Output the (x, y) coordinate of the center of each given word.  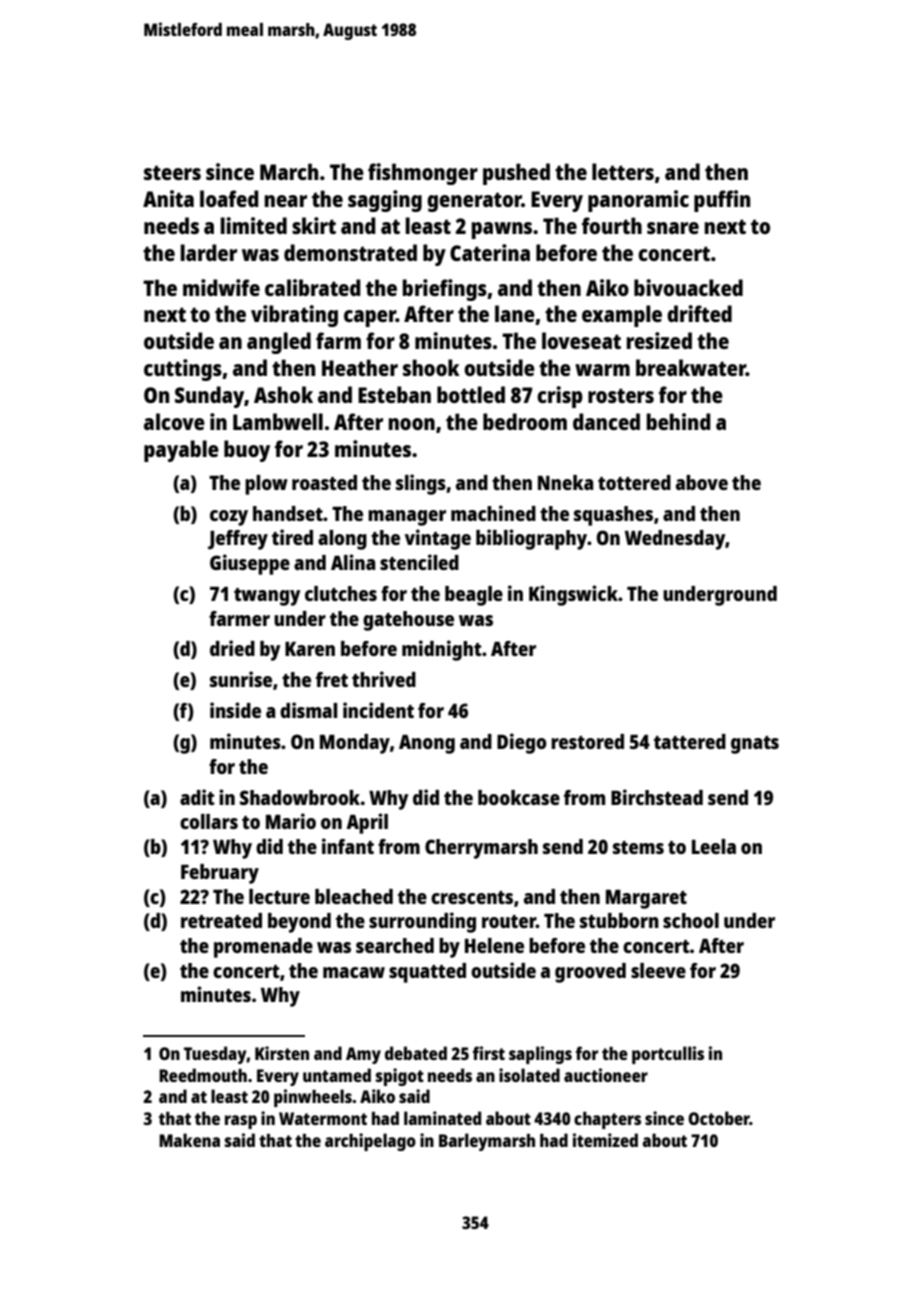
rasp (241, 1122)
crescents (472, 897)
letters (623, 171)
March (289, 171)
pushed (516, 174)
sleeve (658, 970)
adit (197, 797)
